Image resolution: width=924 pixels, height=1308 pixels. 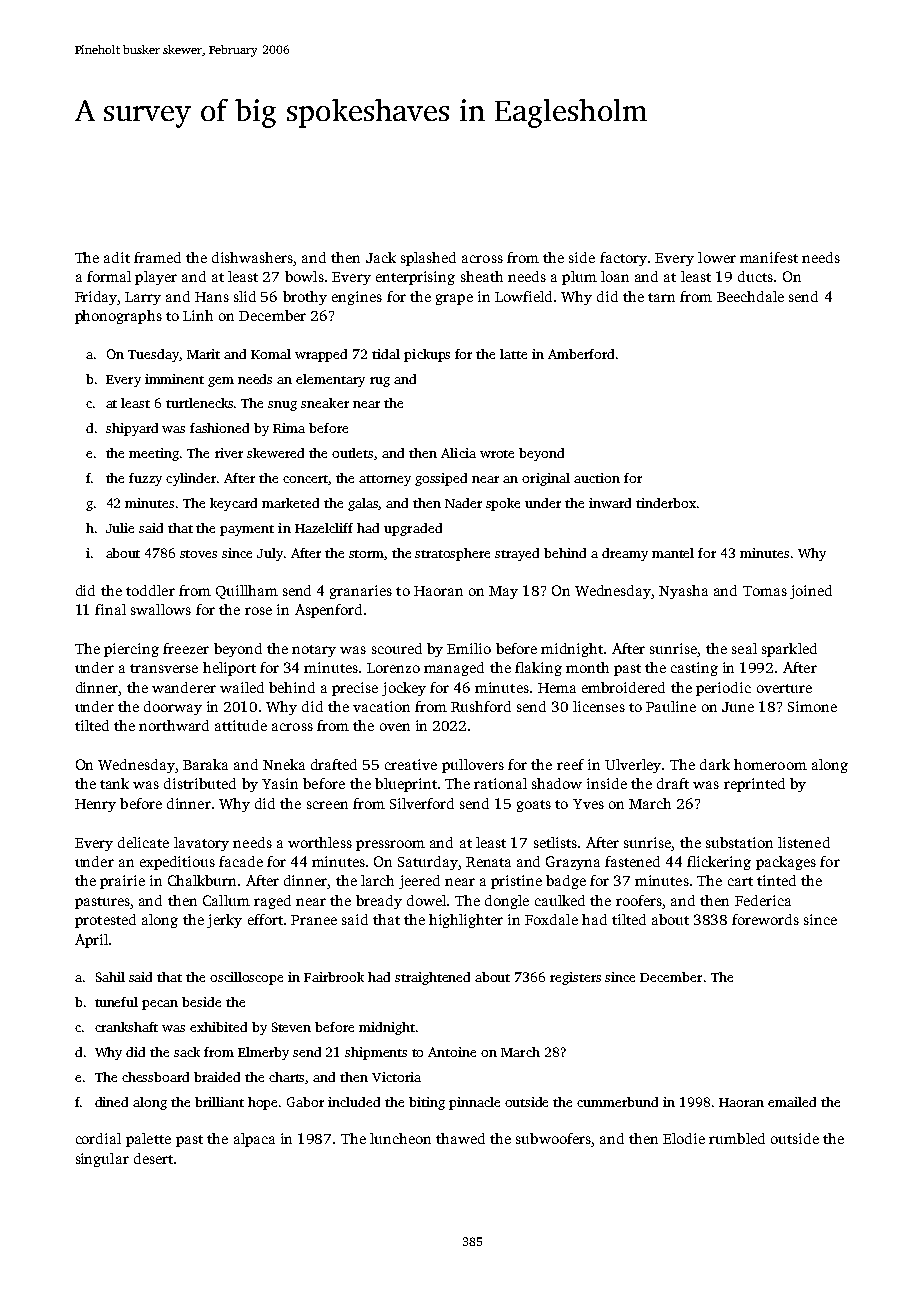 What do you see at coordinates (153, 355) in the document?
I see `Tuesday` at bounding box center [153, 355].
